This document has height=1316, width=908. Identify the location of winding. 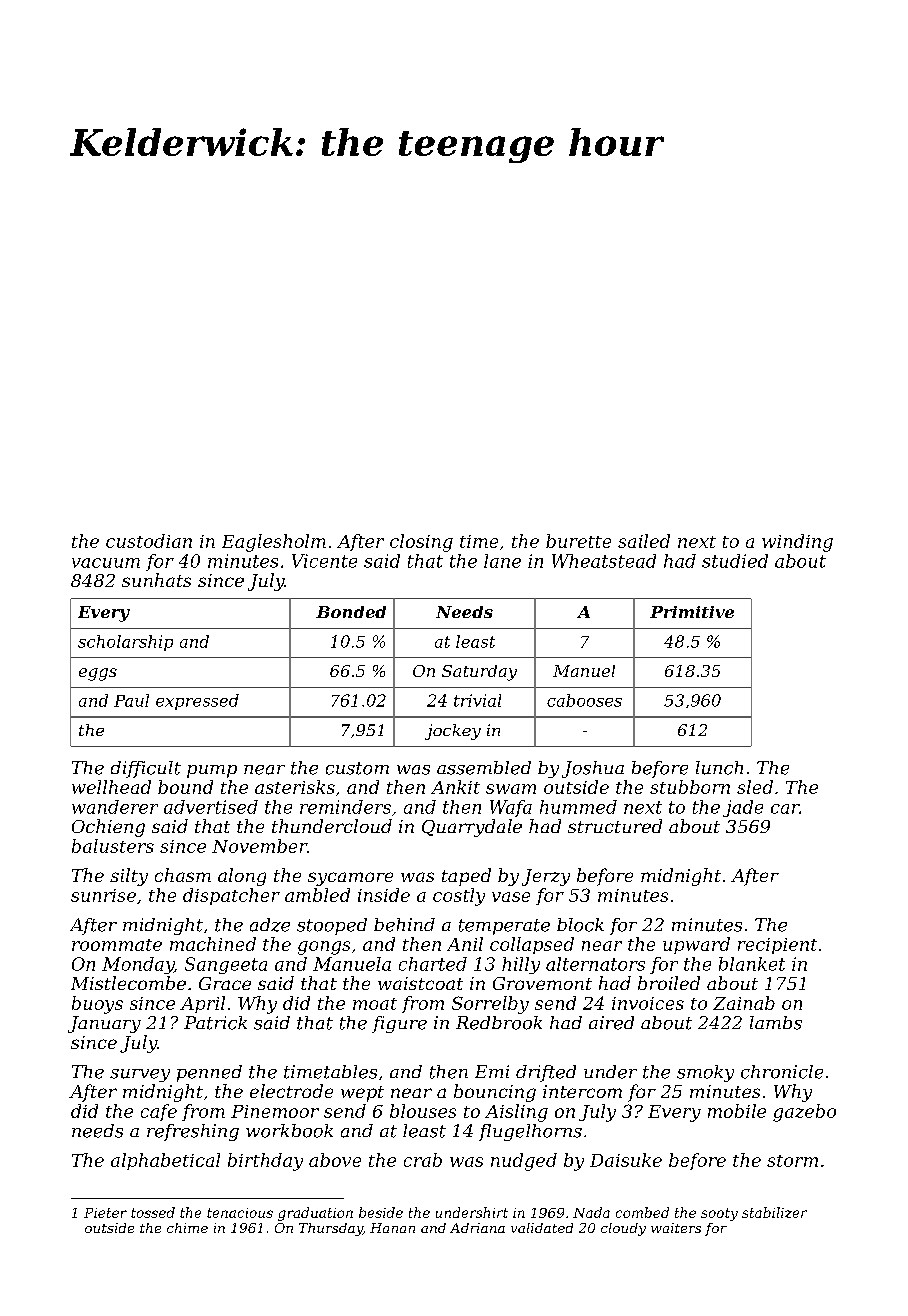
(797, 543).
